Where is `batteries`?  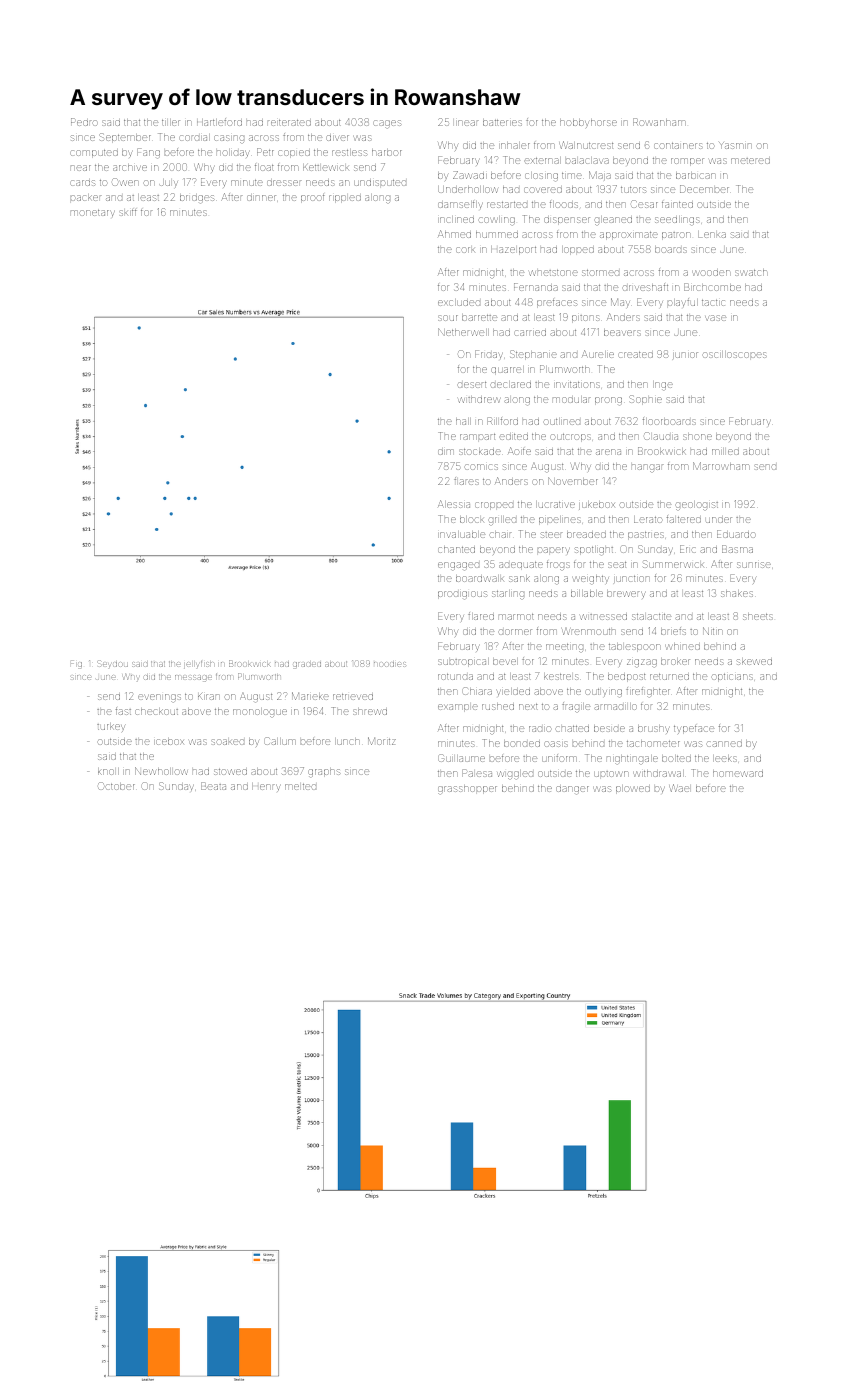
batteries is located at coordinates (502, 122).
